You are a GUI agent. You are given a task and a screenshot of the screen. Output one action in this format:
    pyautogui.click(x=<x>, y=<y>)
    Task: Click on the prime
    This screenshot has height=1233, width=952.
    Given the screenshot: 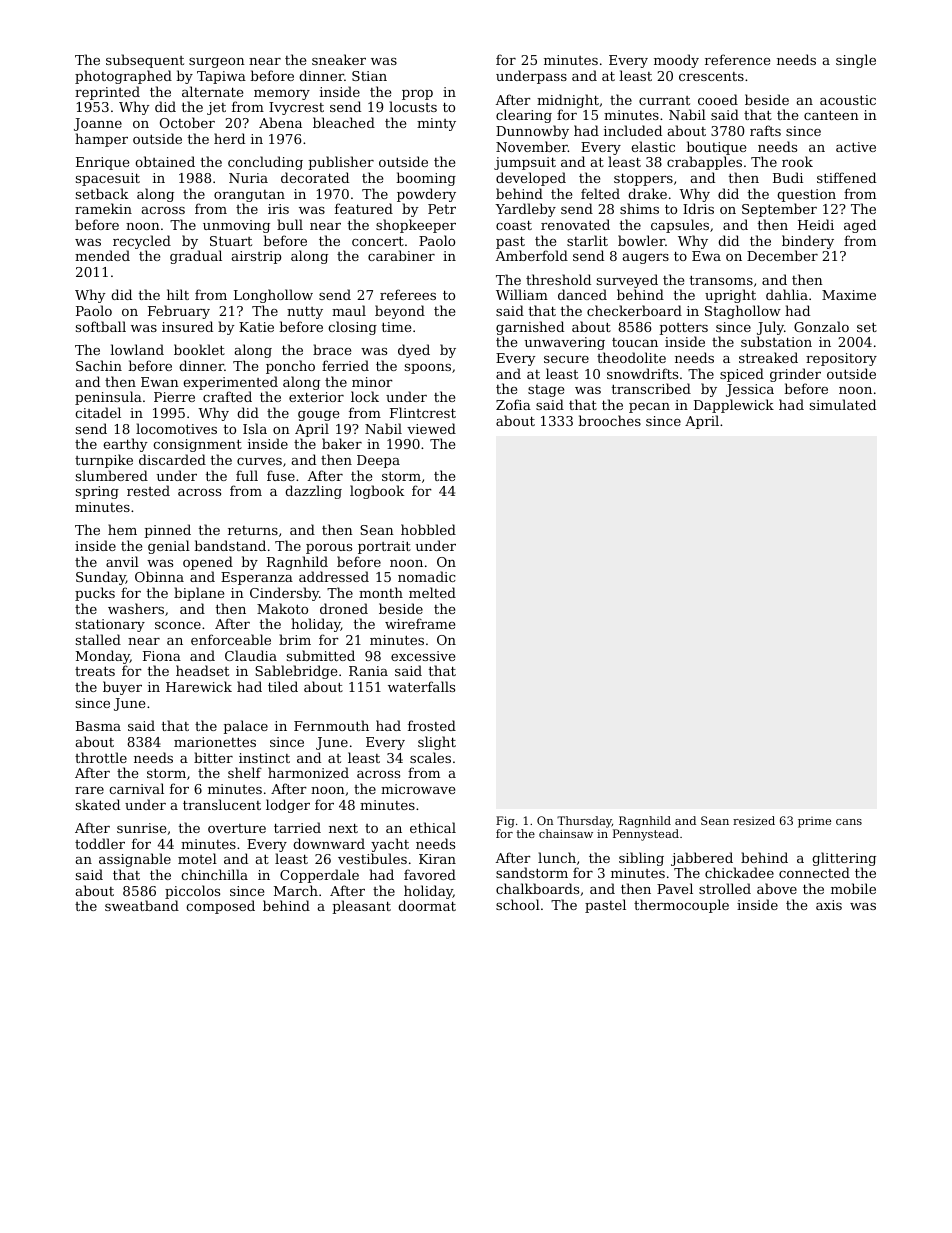 What is the action you would take?
    pyautogui.click(x=814, y=822)
